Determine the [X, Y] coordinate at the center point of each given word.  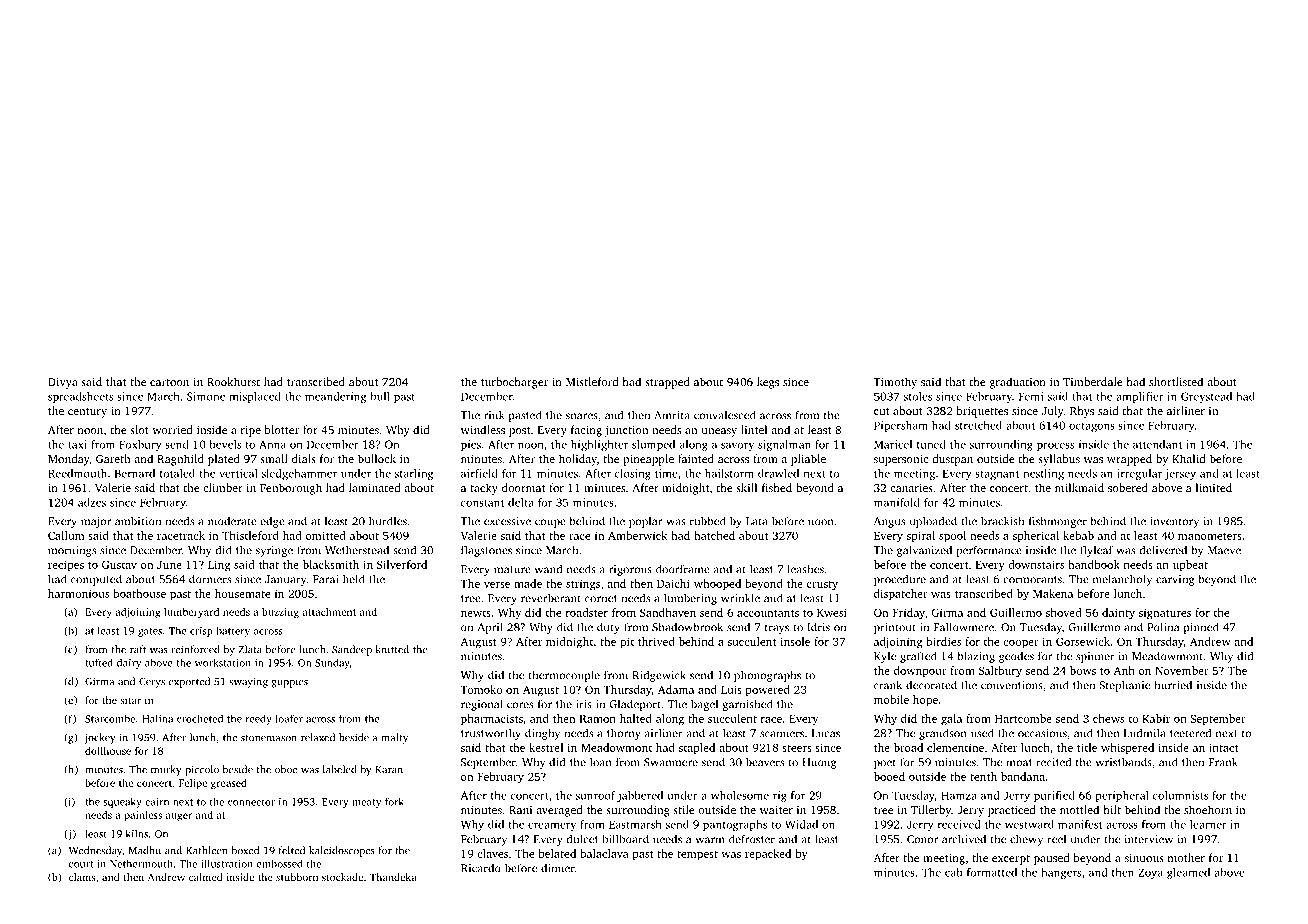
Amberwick [637, 535]
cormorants [1032, 580]
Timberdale [1093, 381]
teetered [1190, 733]
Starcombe [110, 719]
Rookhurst [233, 381]
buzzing [280, 613]
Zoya [1150, 873]
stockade [342, 877]
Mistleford [592, 381]
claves [492, 853]
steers [797, 748]
